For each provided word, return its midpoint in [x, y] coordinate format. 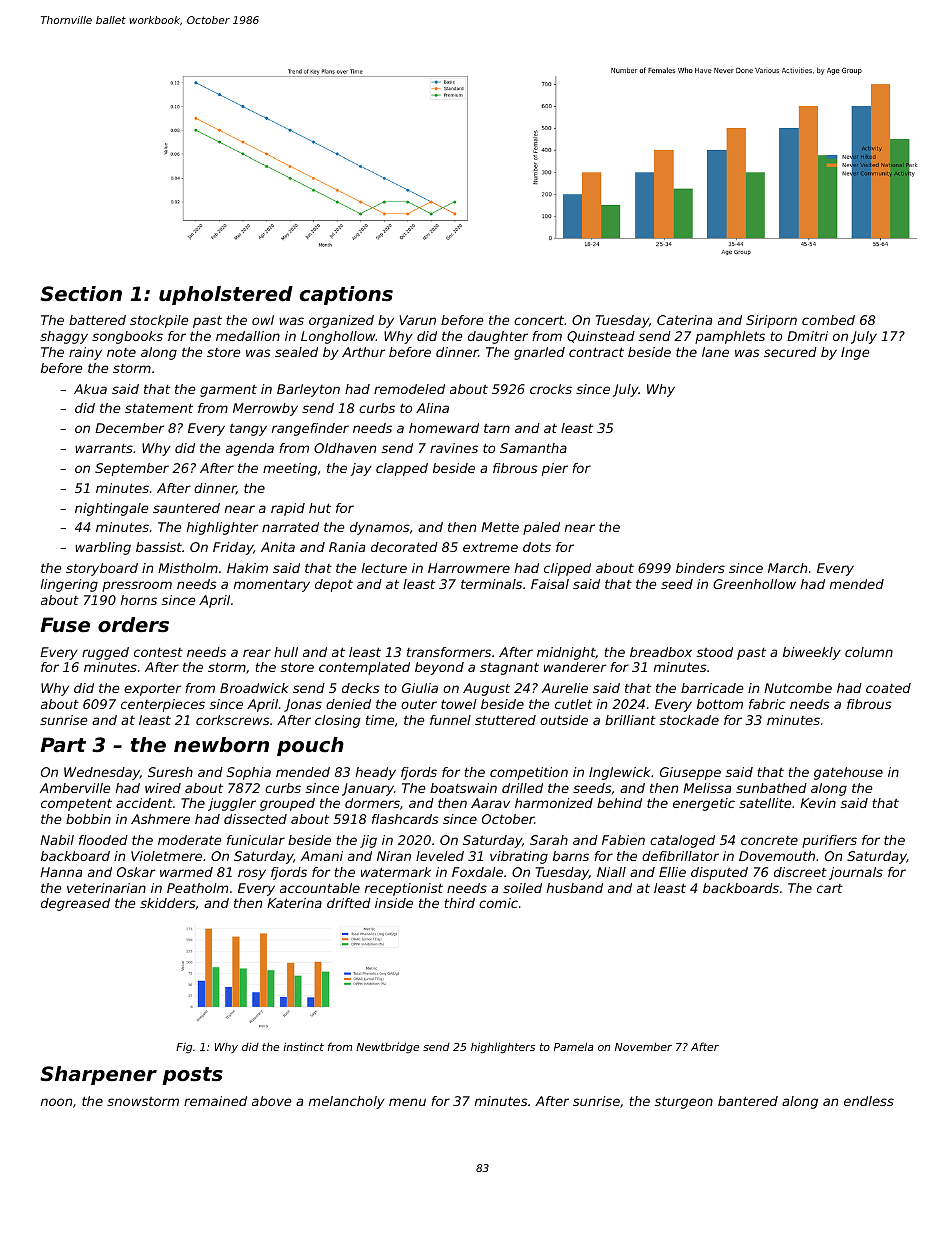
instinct [303, 1046]
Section [81, 294]
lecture [384, 568]
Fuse [65, 625]
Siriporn [771, 321]
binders [700, 568]
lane [715, 352]
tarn [497, 428]
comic [498, 903]
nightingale [112, 509]
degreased [75, 904]
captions [346, 295]
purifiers [829, 841]
